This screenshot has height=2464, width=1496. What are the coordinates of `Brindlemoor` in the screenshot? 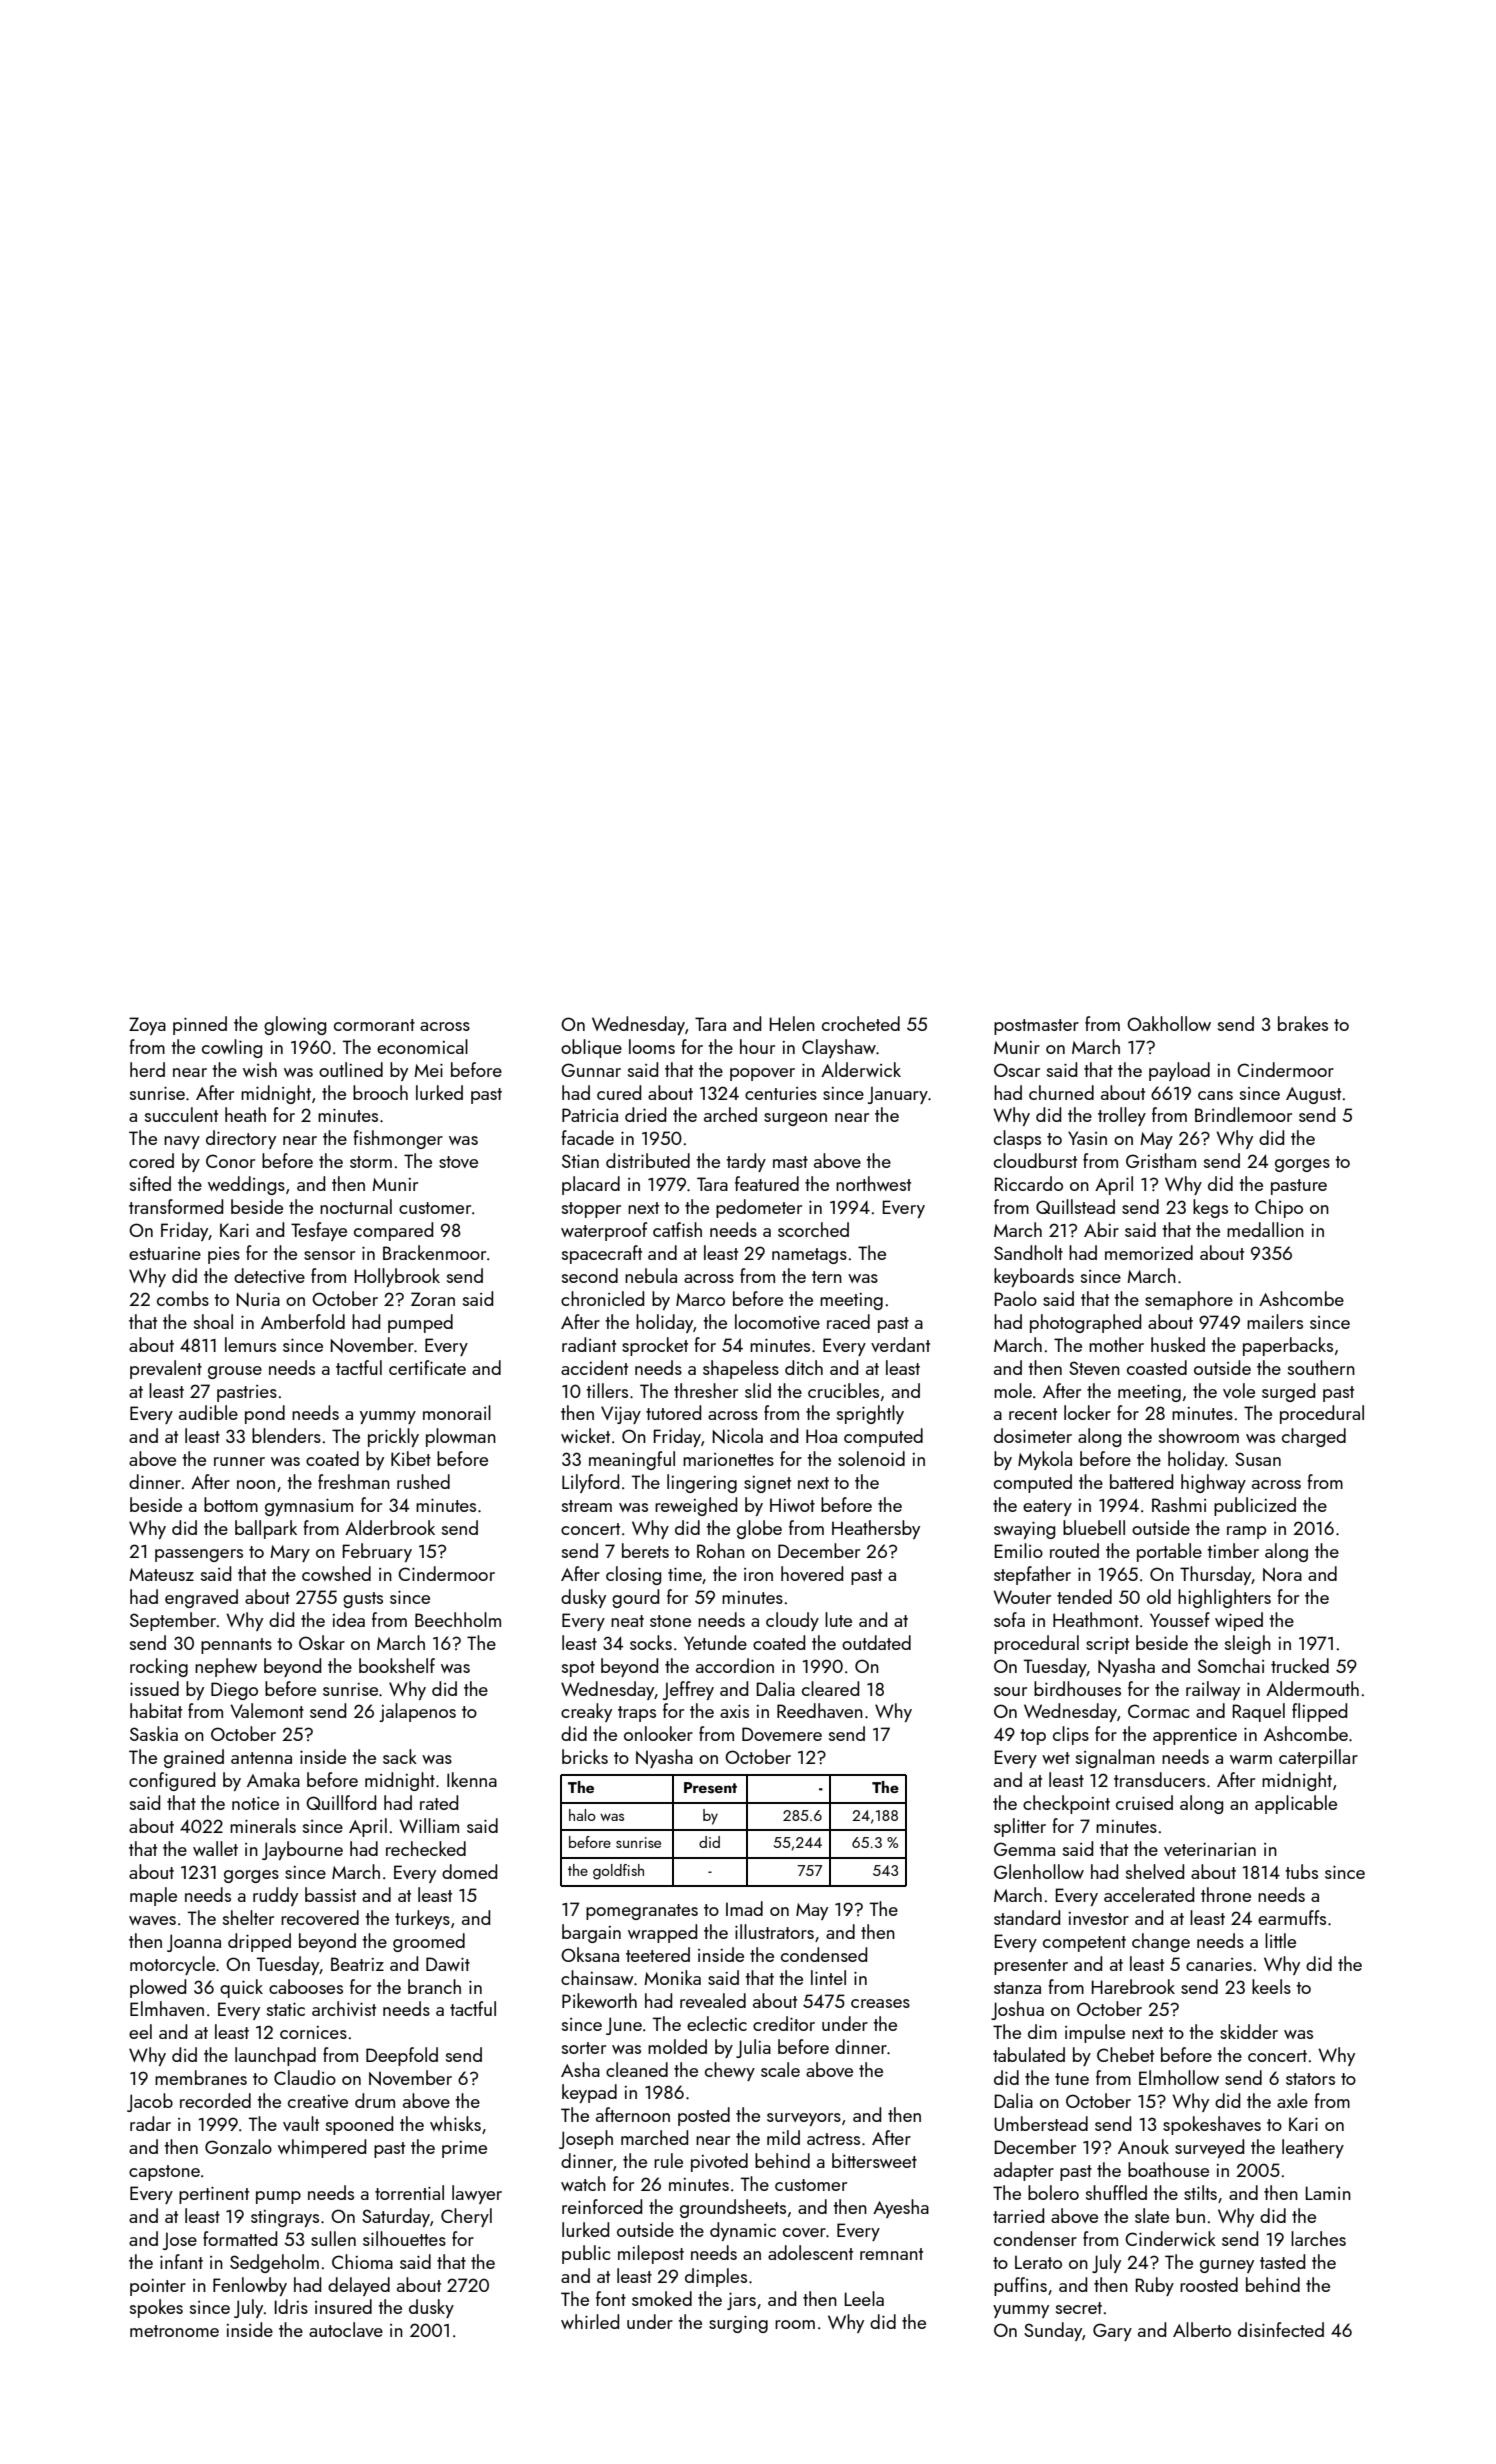 It's located at (1243, 1114).
